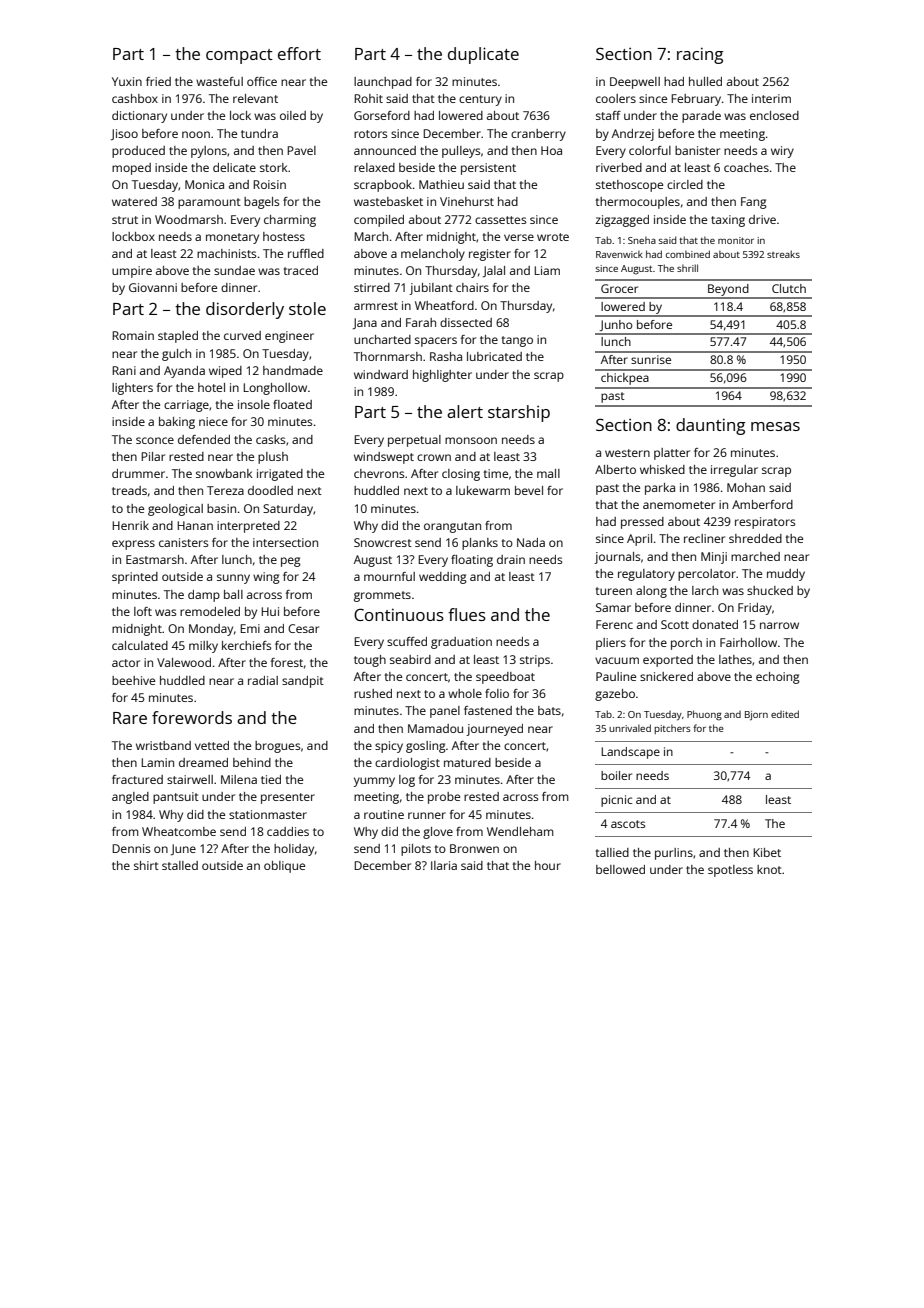 The image size is (924, 1308). I want to click on probe, so click(444, 798).
